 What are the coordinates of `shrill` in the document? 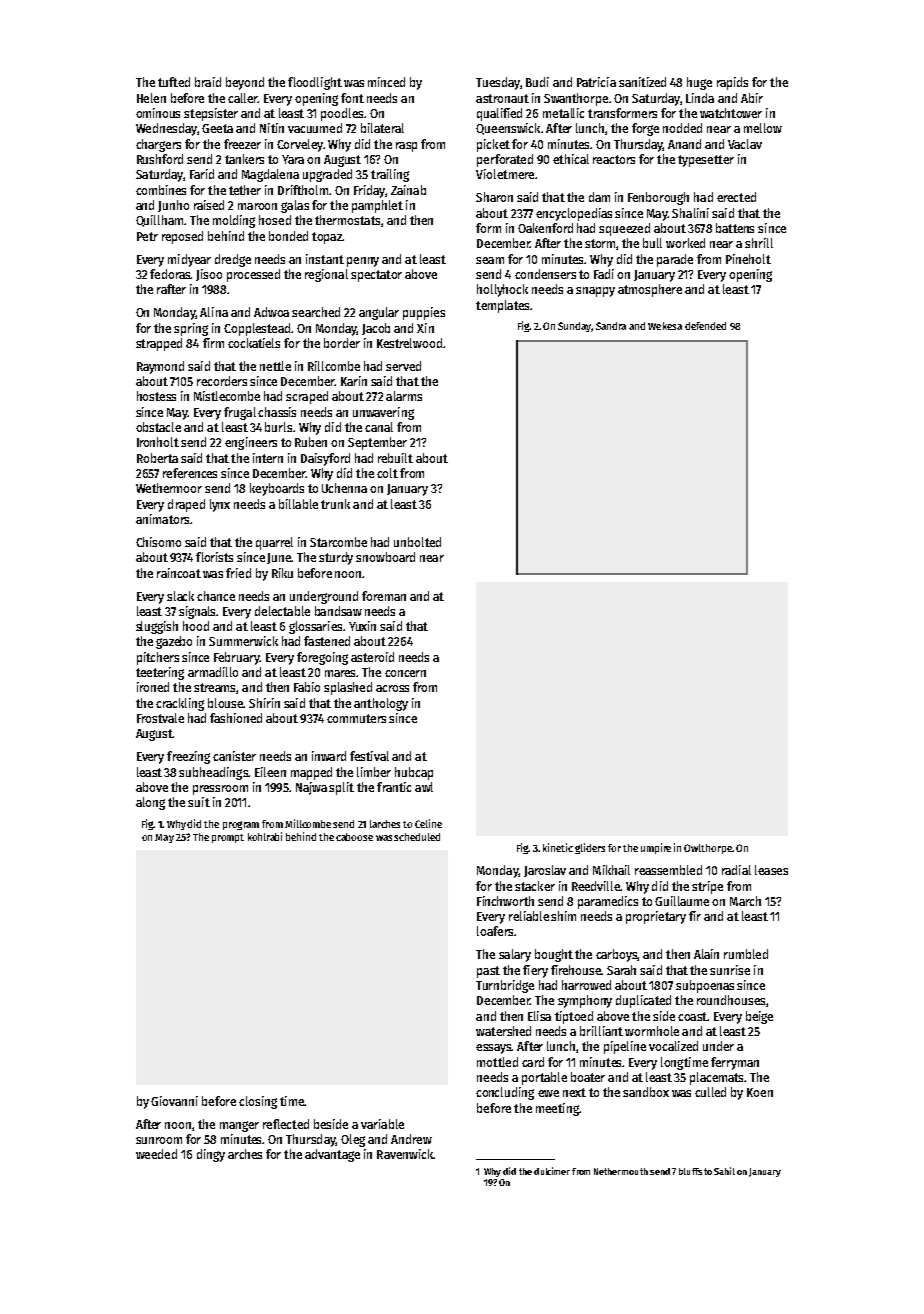 It's located at (759, 243).
